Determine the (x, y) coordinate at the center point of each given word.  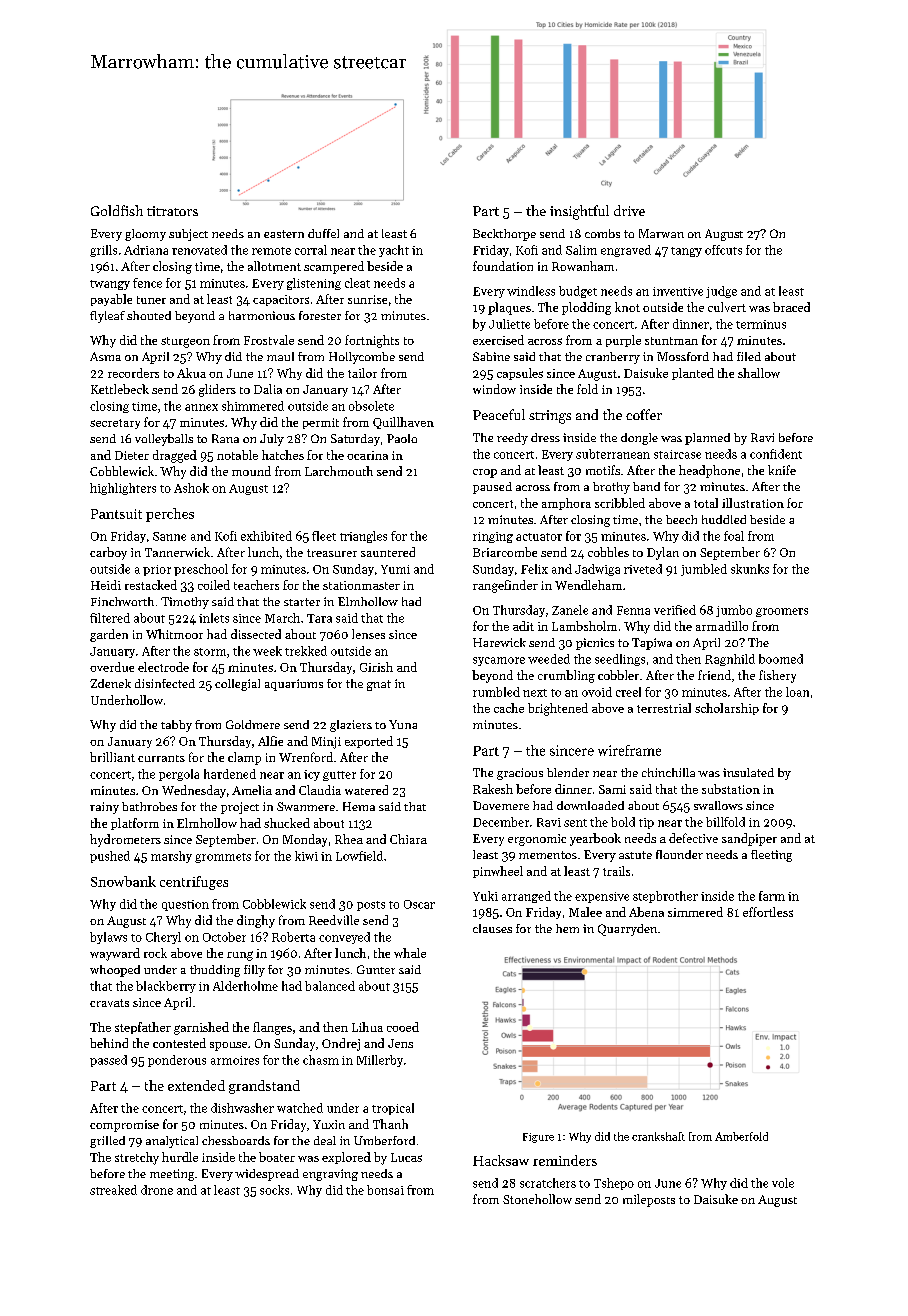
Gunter (376, 969)
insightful (579, 212)
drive (629, 210)
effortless (768, 912)
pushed (110, 857)
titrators (172, 211)
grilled (107, 1142)
